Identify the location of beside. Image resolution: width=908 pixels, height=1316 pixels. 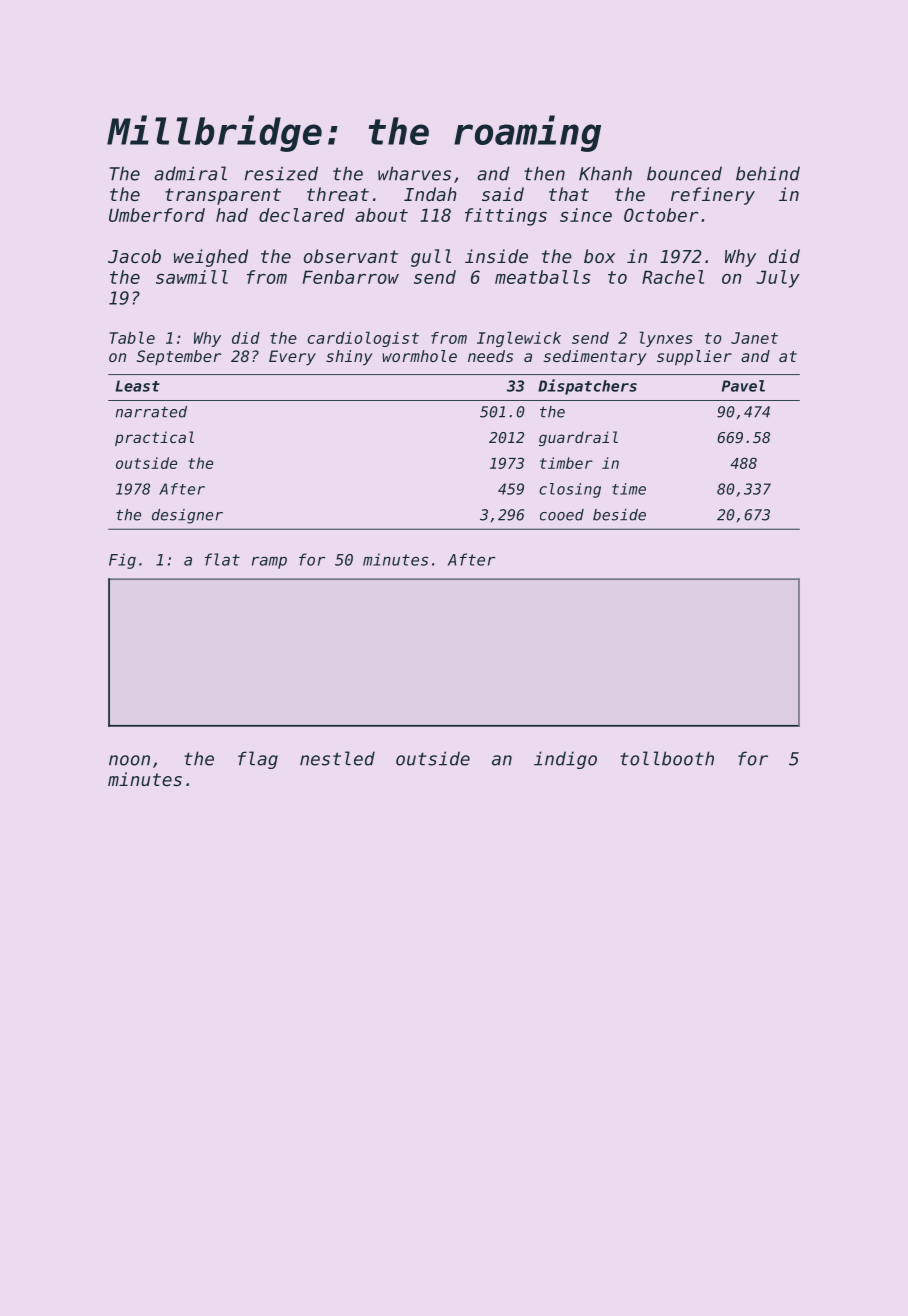
(619, 515).
